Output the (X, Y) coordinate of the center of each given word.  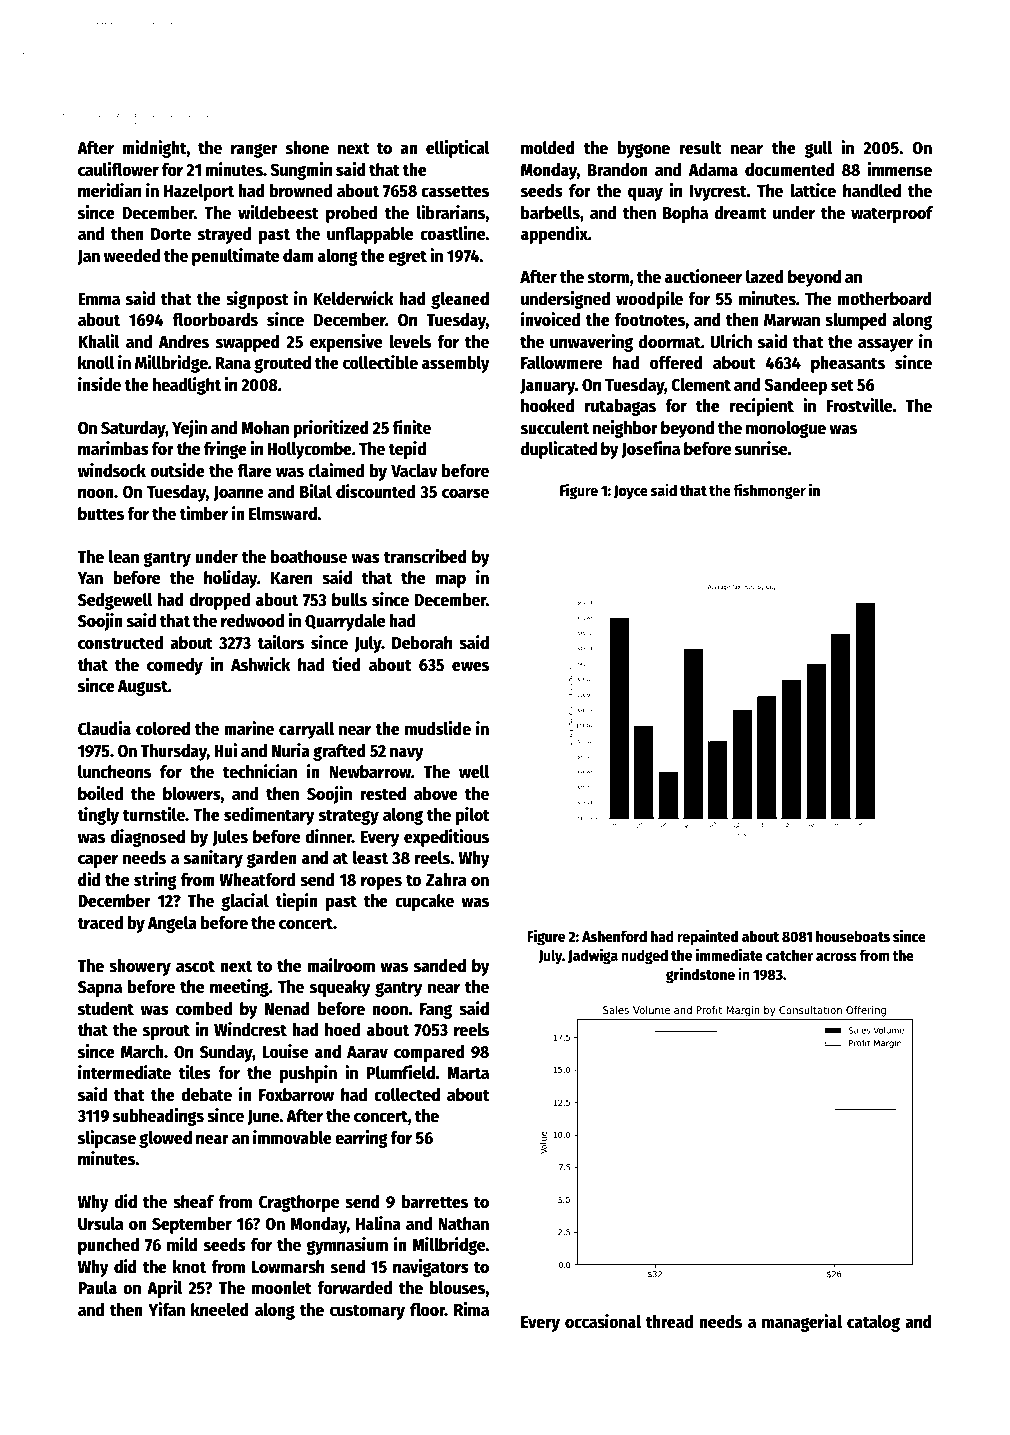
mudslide (438, 728)
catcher (789, 955)
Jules (230, 838)
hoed (342, 1030)
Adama (713, 170)
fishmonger (770, 491)
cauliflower (118, 169)
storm (608, 277)
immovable (292, 1137)
